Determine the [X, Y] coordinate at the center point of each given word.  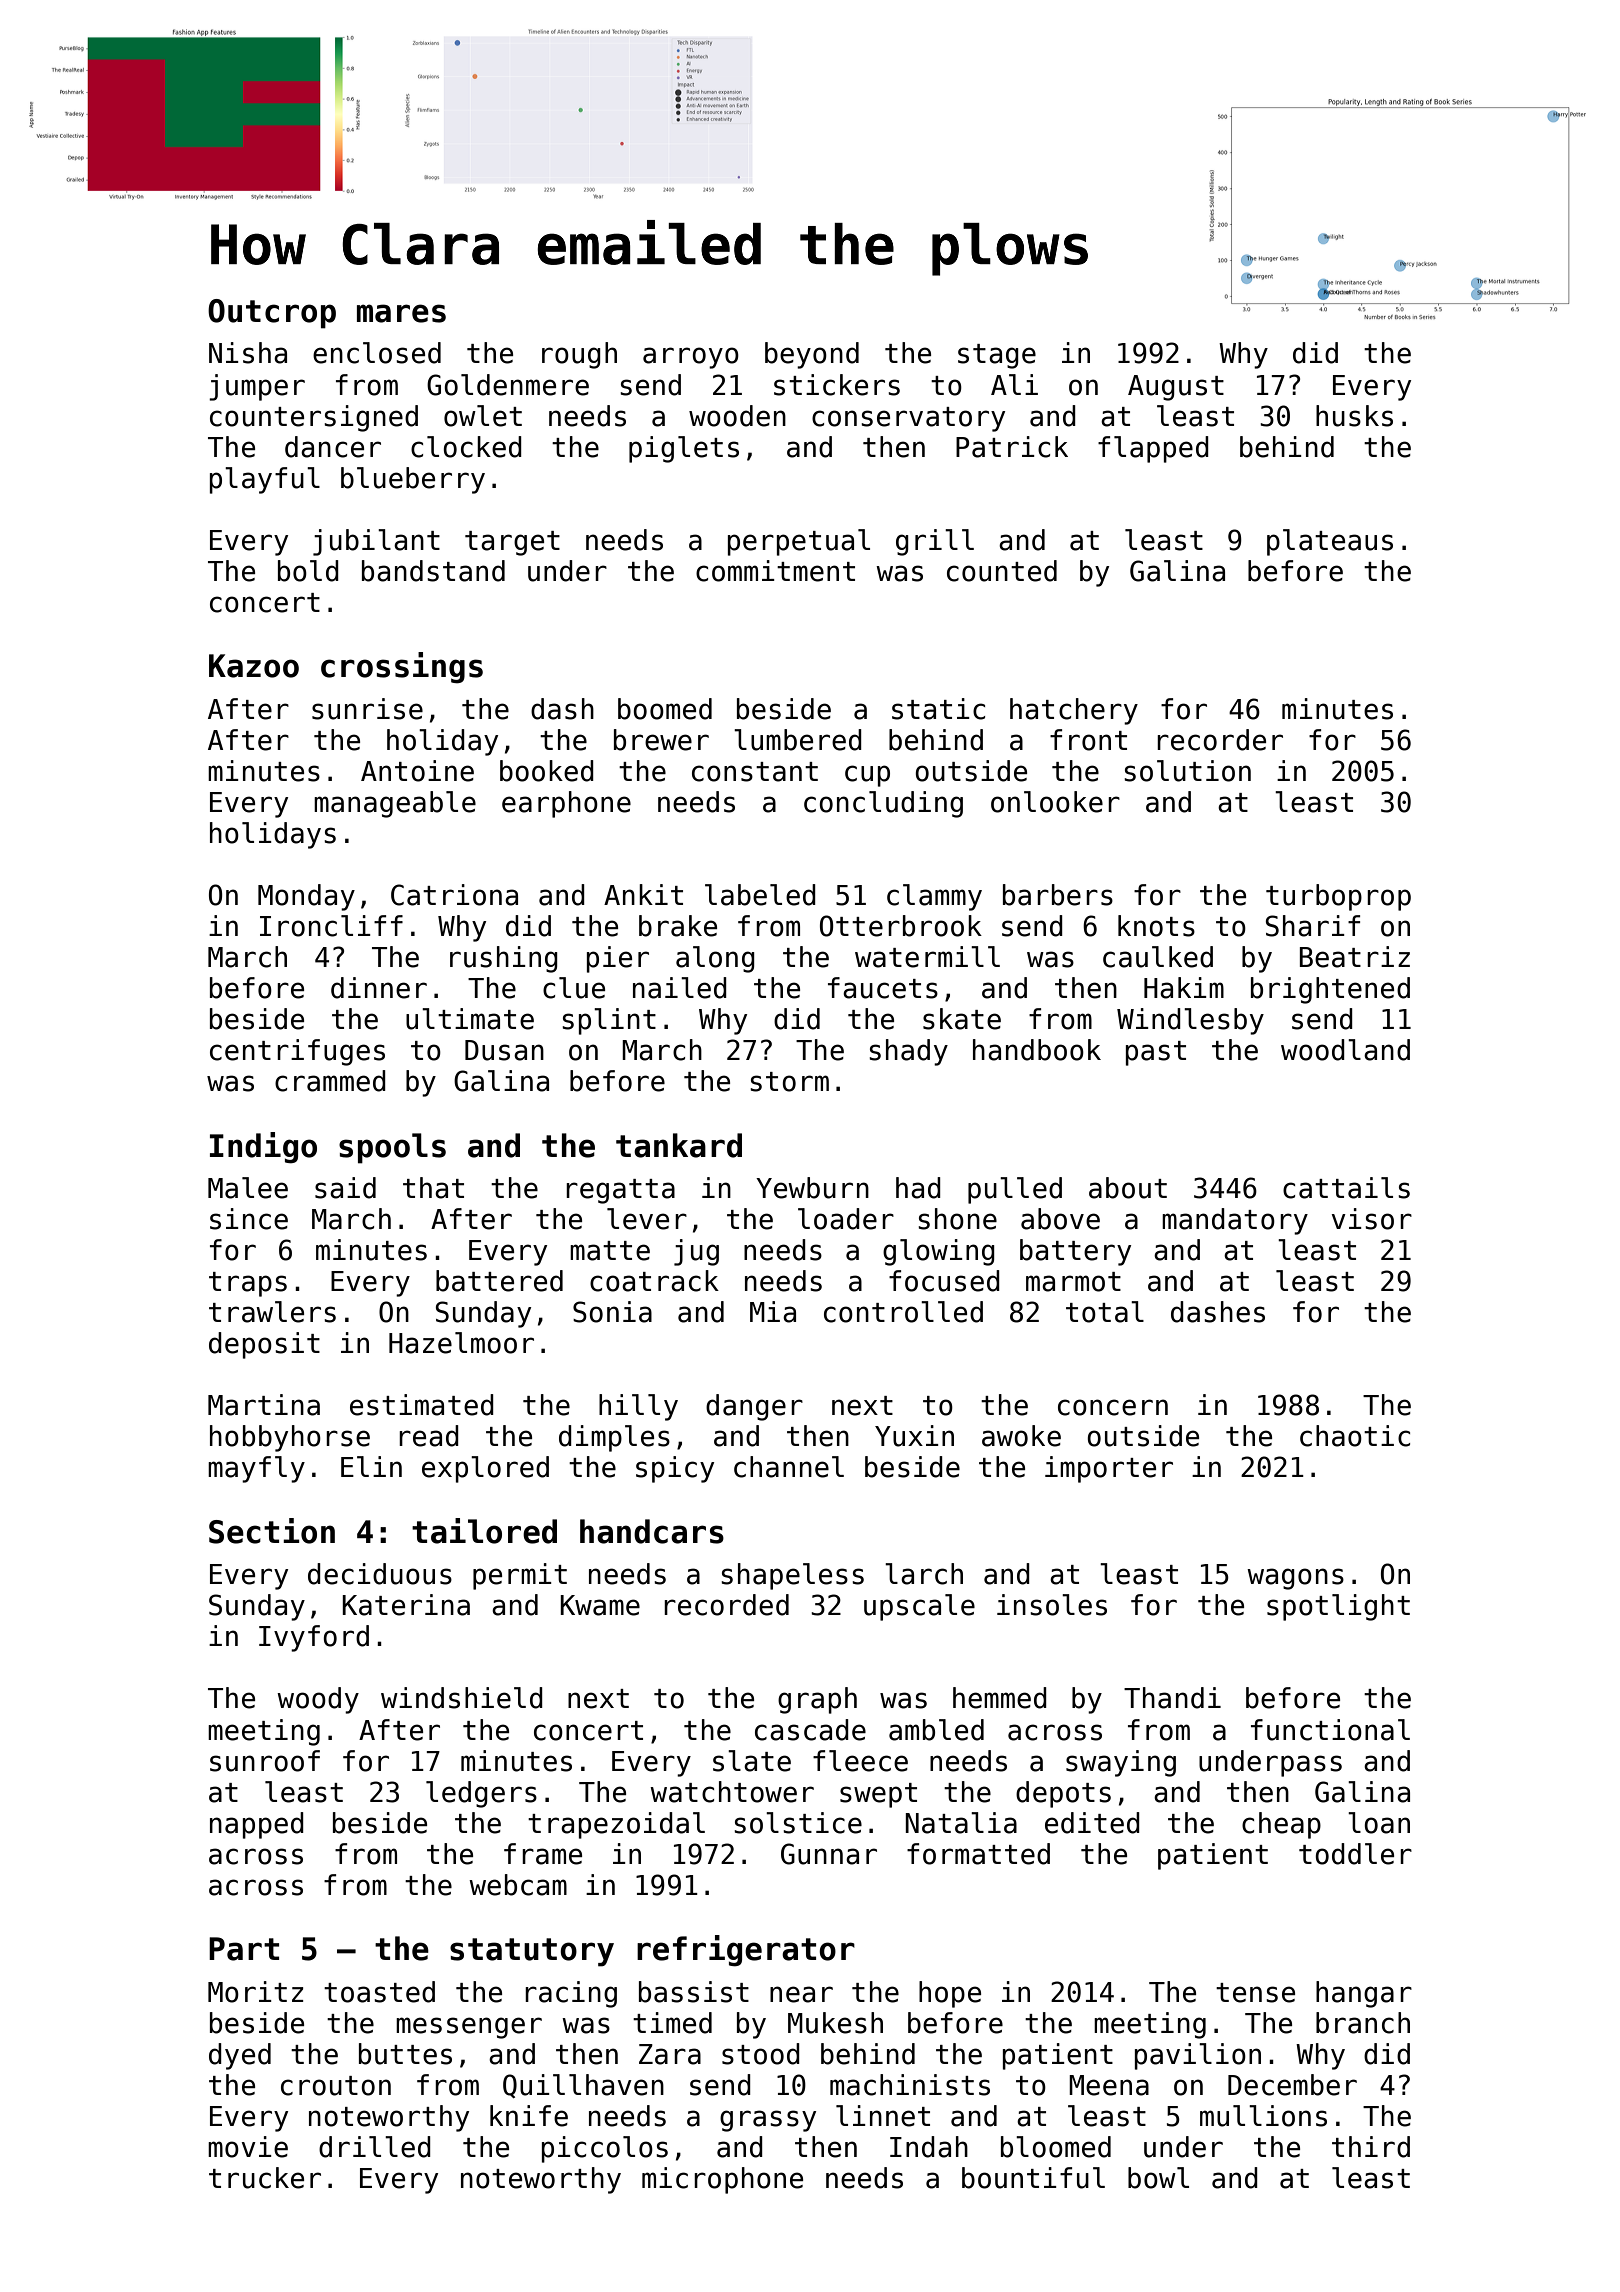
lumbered [798, 740]
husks [1354, 416]
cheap [1281, 1825]
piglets [684, 449]
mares [401, 313]
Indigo [263, 1148]
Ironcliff [331, 926]
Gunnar [829, 1854]
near [801, 1994]
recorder [1220, 740]
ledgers [481, 1794]
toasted [379, 1992]
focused [944, 1281]
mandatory [1235, 1221]
